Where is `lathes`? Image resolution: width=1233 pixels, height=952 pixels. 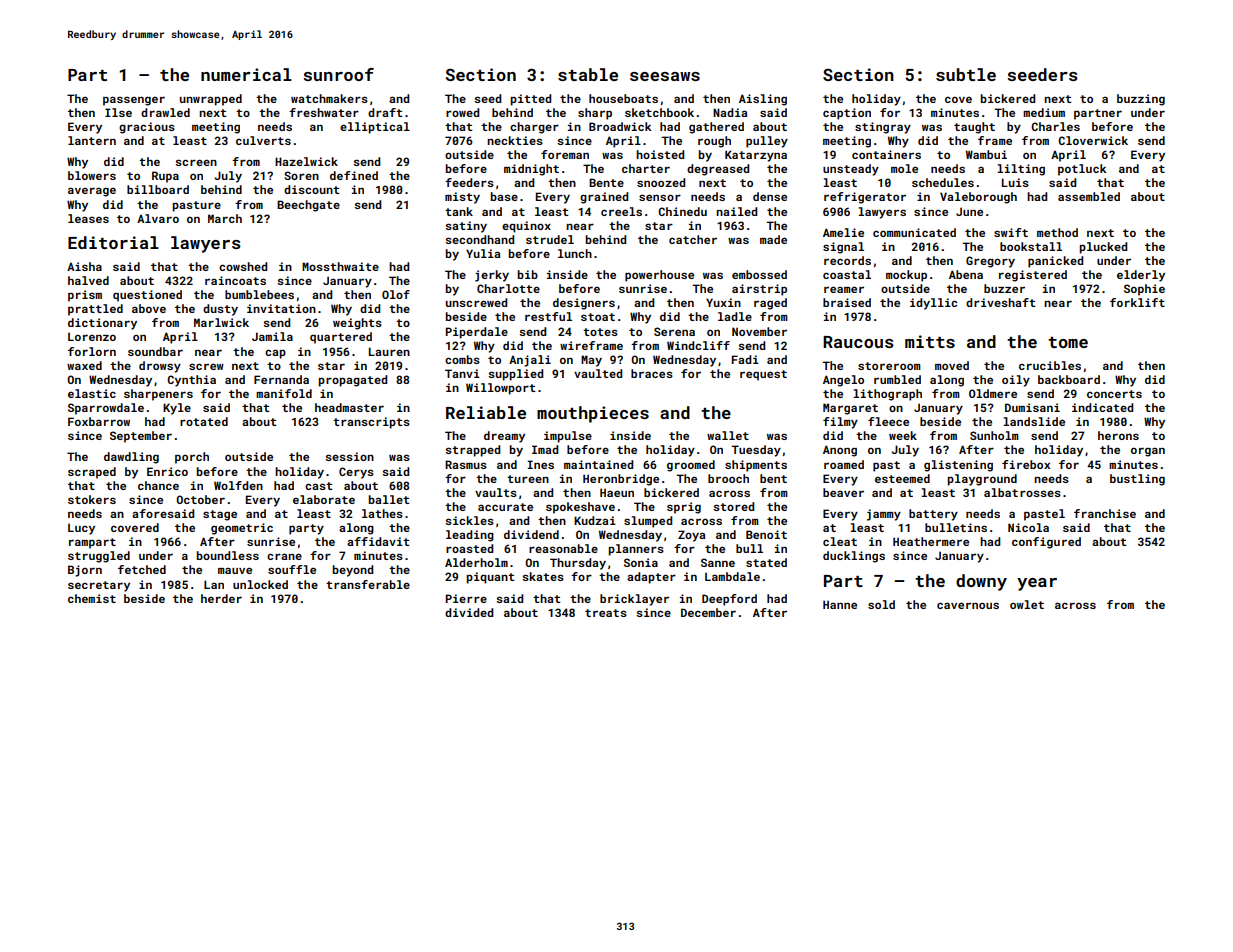
lathes is located at coordinates (382, 513).
